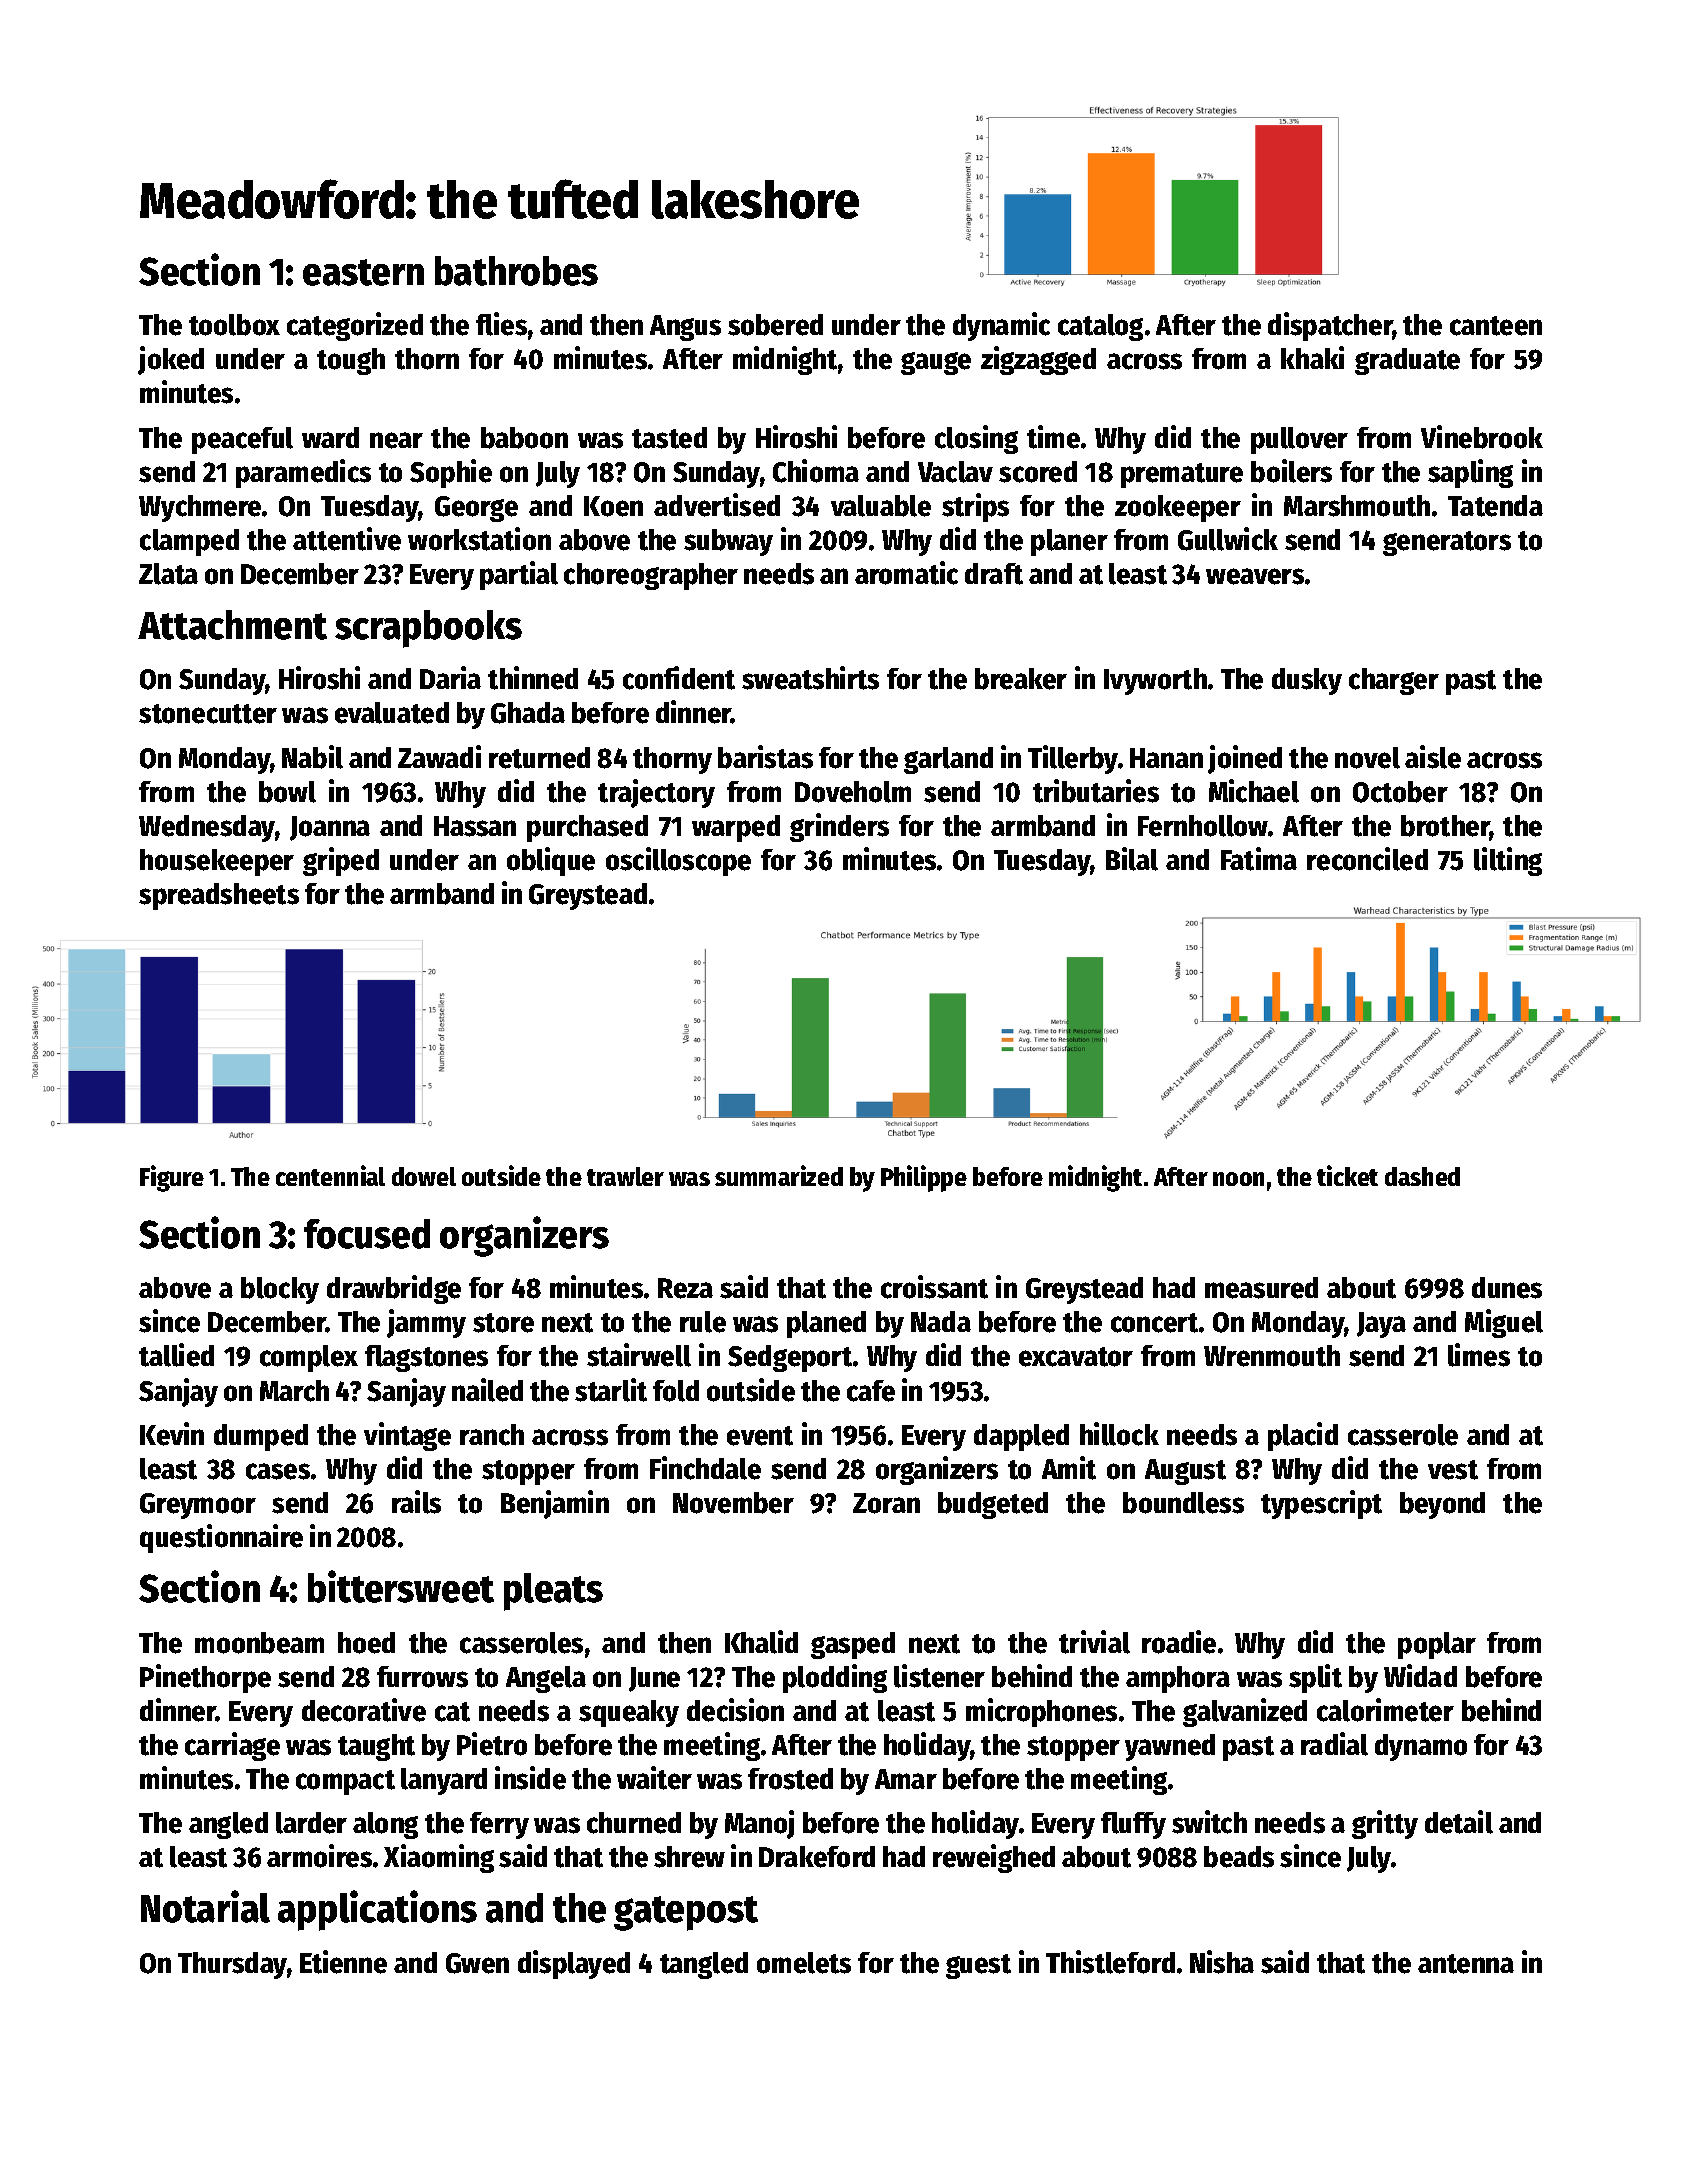 This page has width=1683, height=2178. What do you see at coordinates (551, 861) in the page?
I see `oblique` at bounding box center [551, 861].
